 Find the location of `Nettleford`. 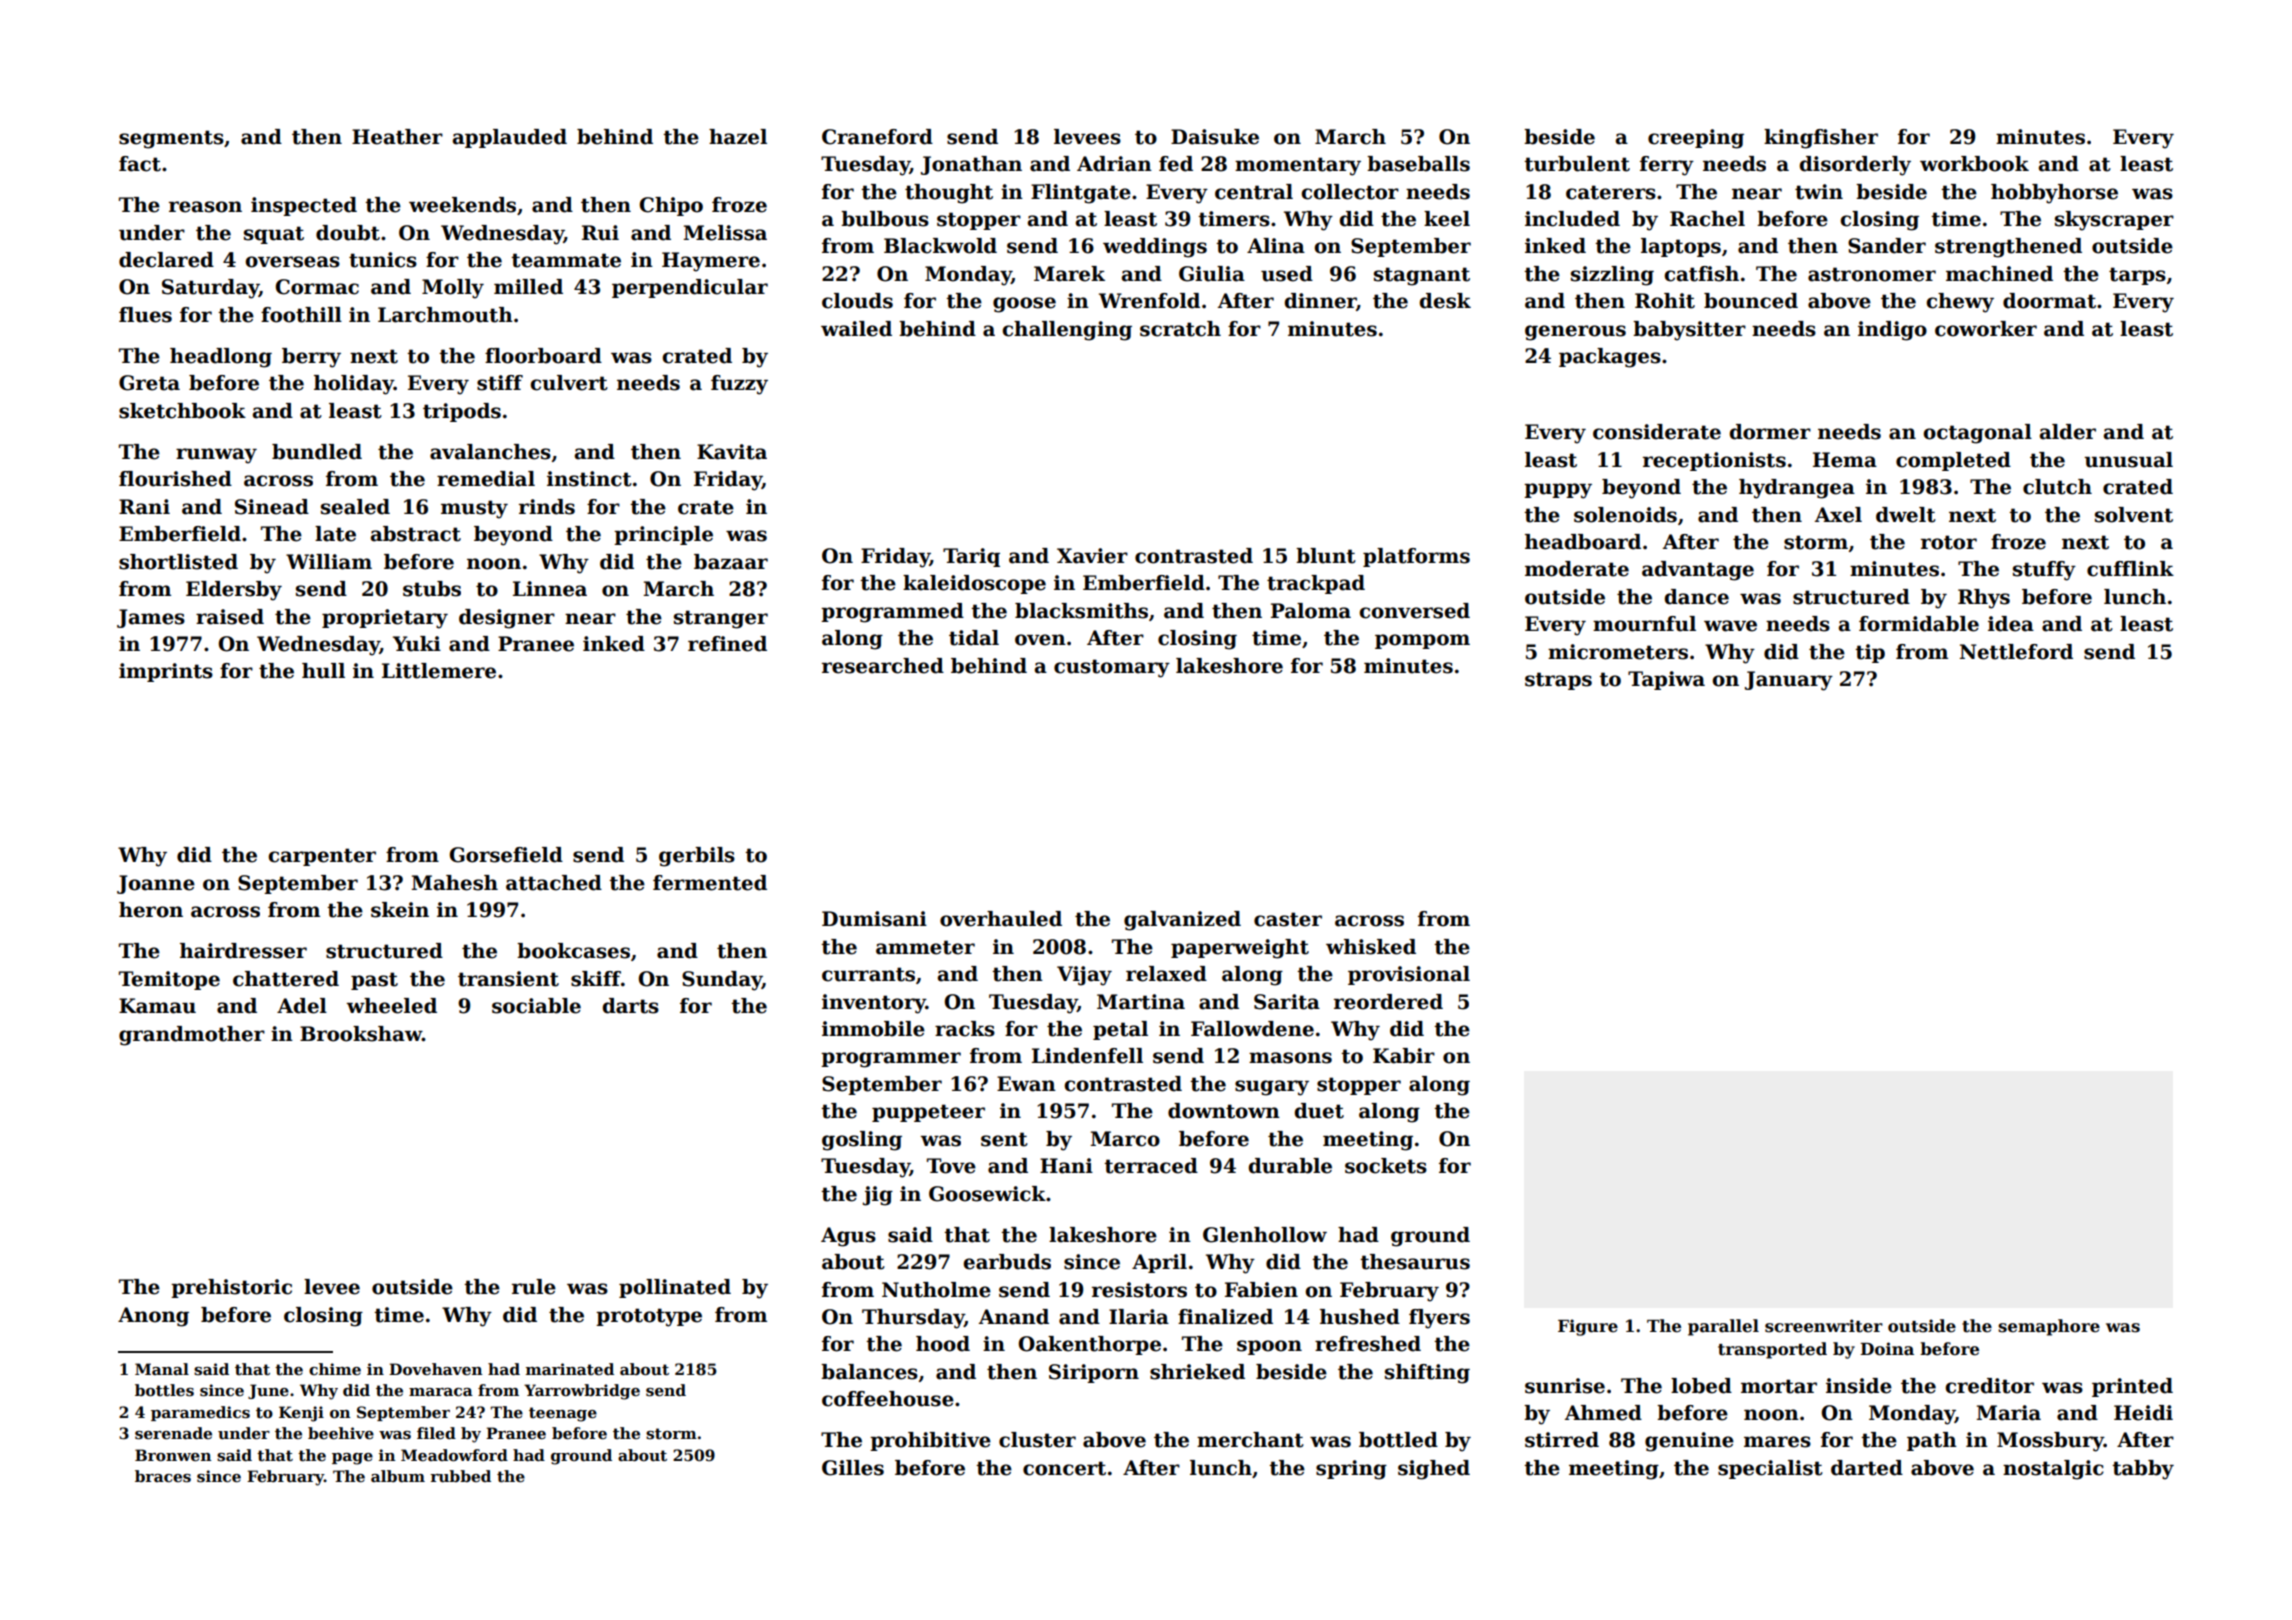

Nettleford is located at coordinates (2016, 652).
